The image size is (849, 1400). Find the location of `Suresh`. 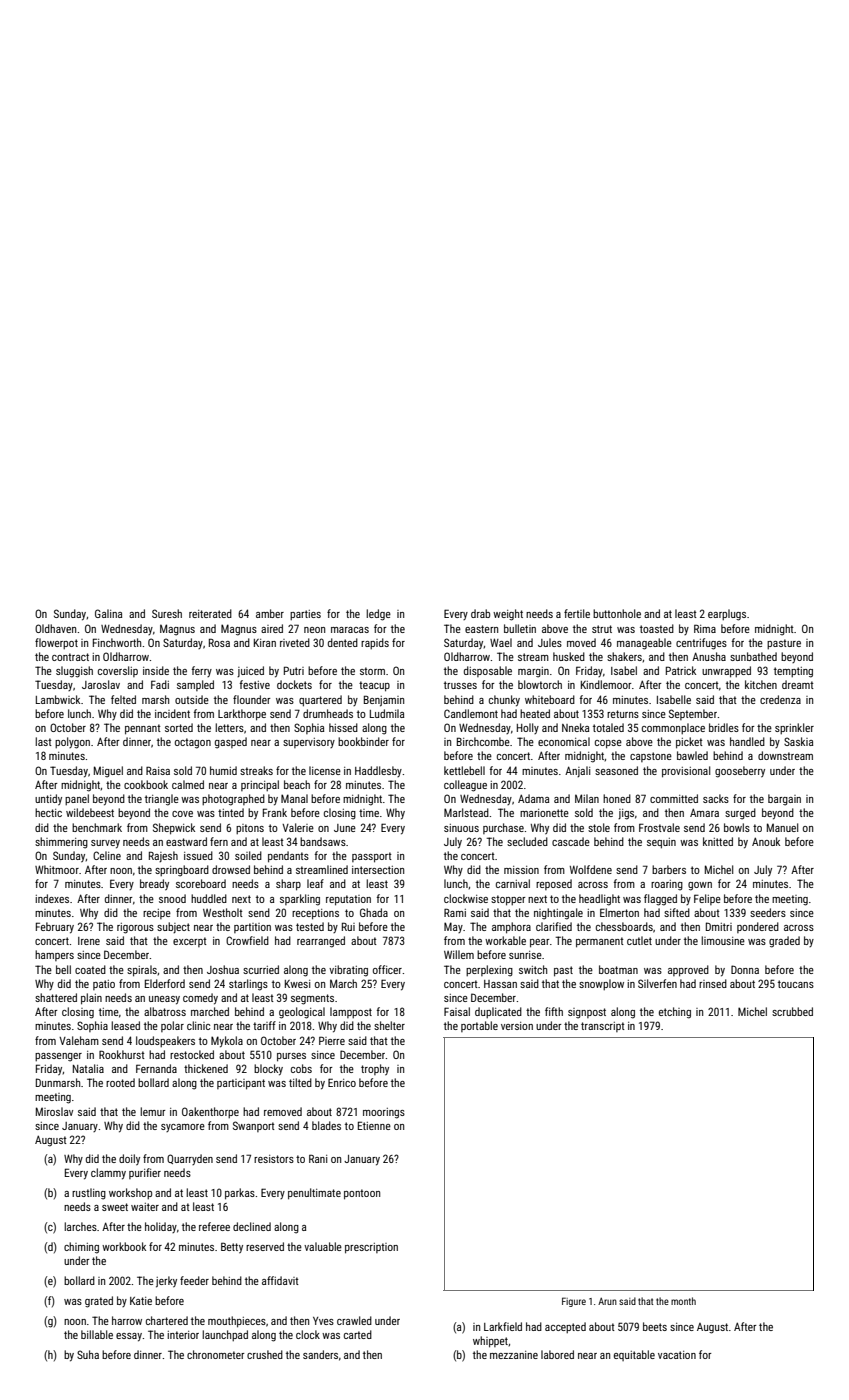

Suresh is located at coordinates (167, 613).
